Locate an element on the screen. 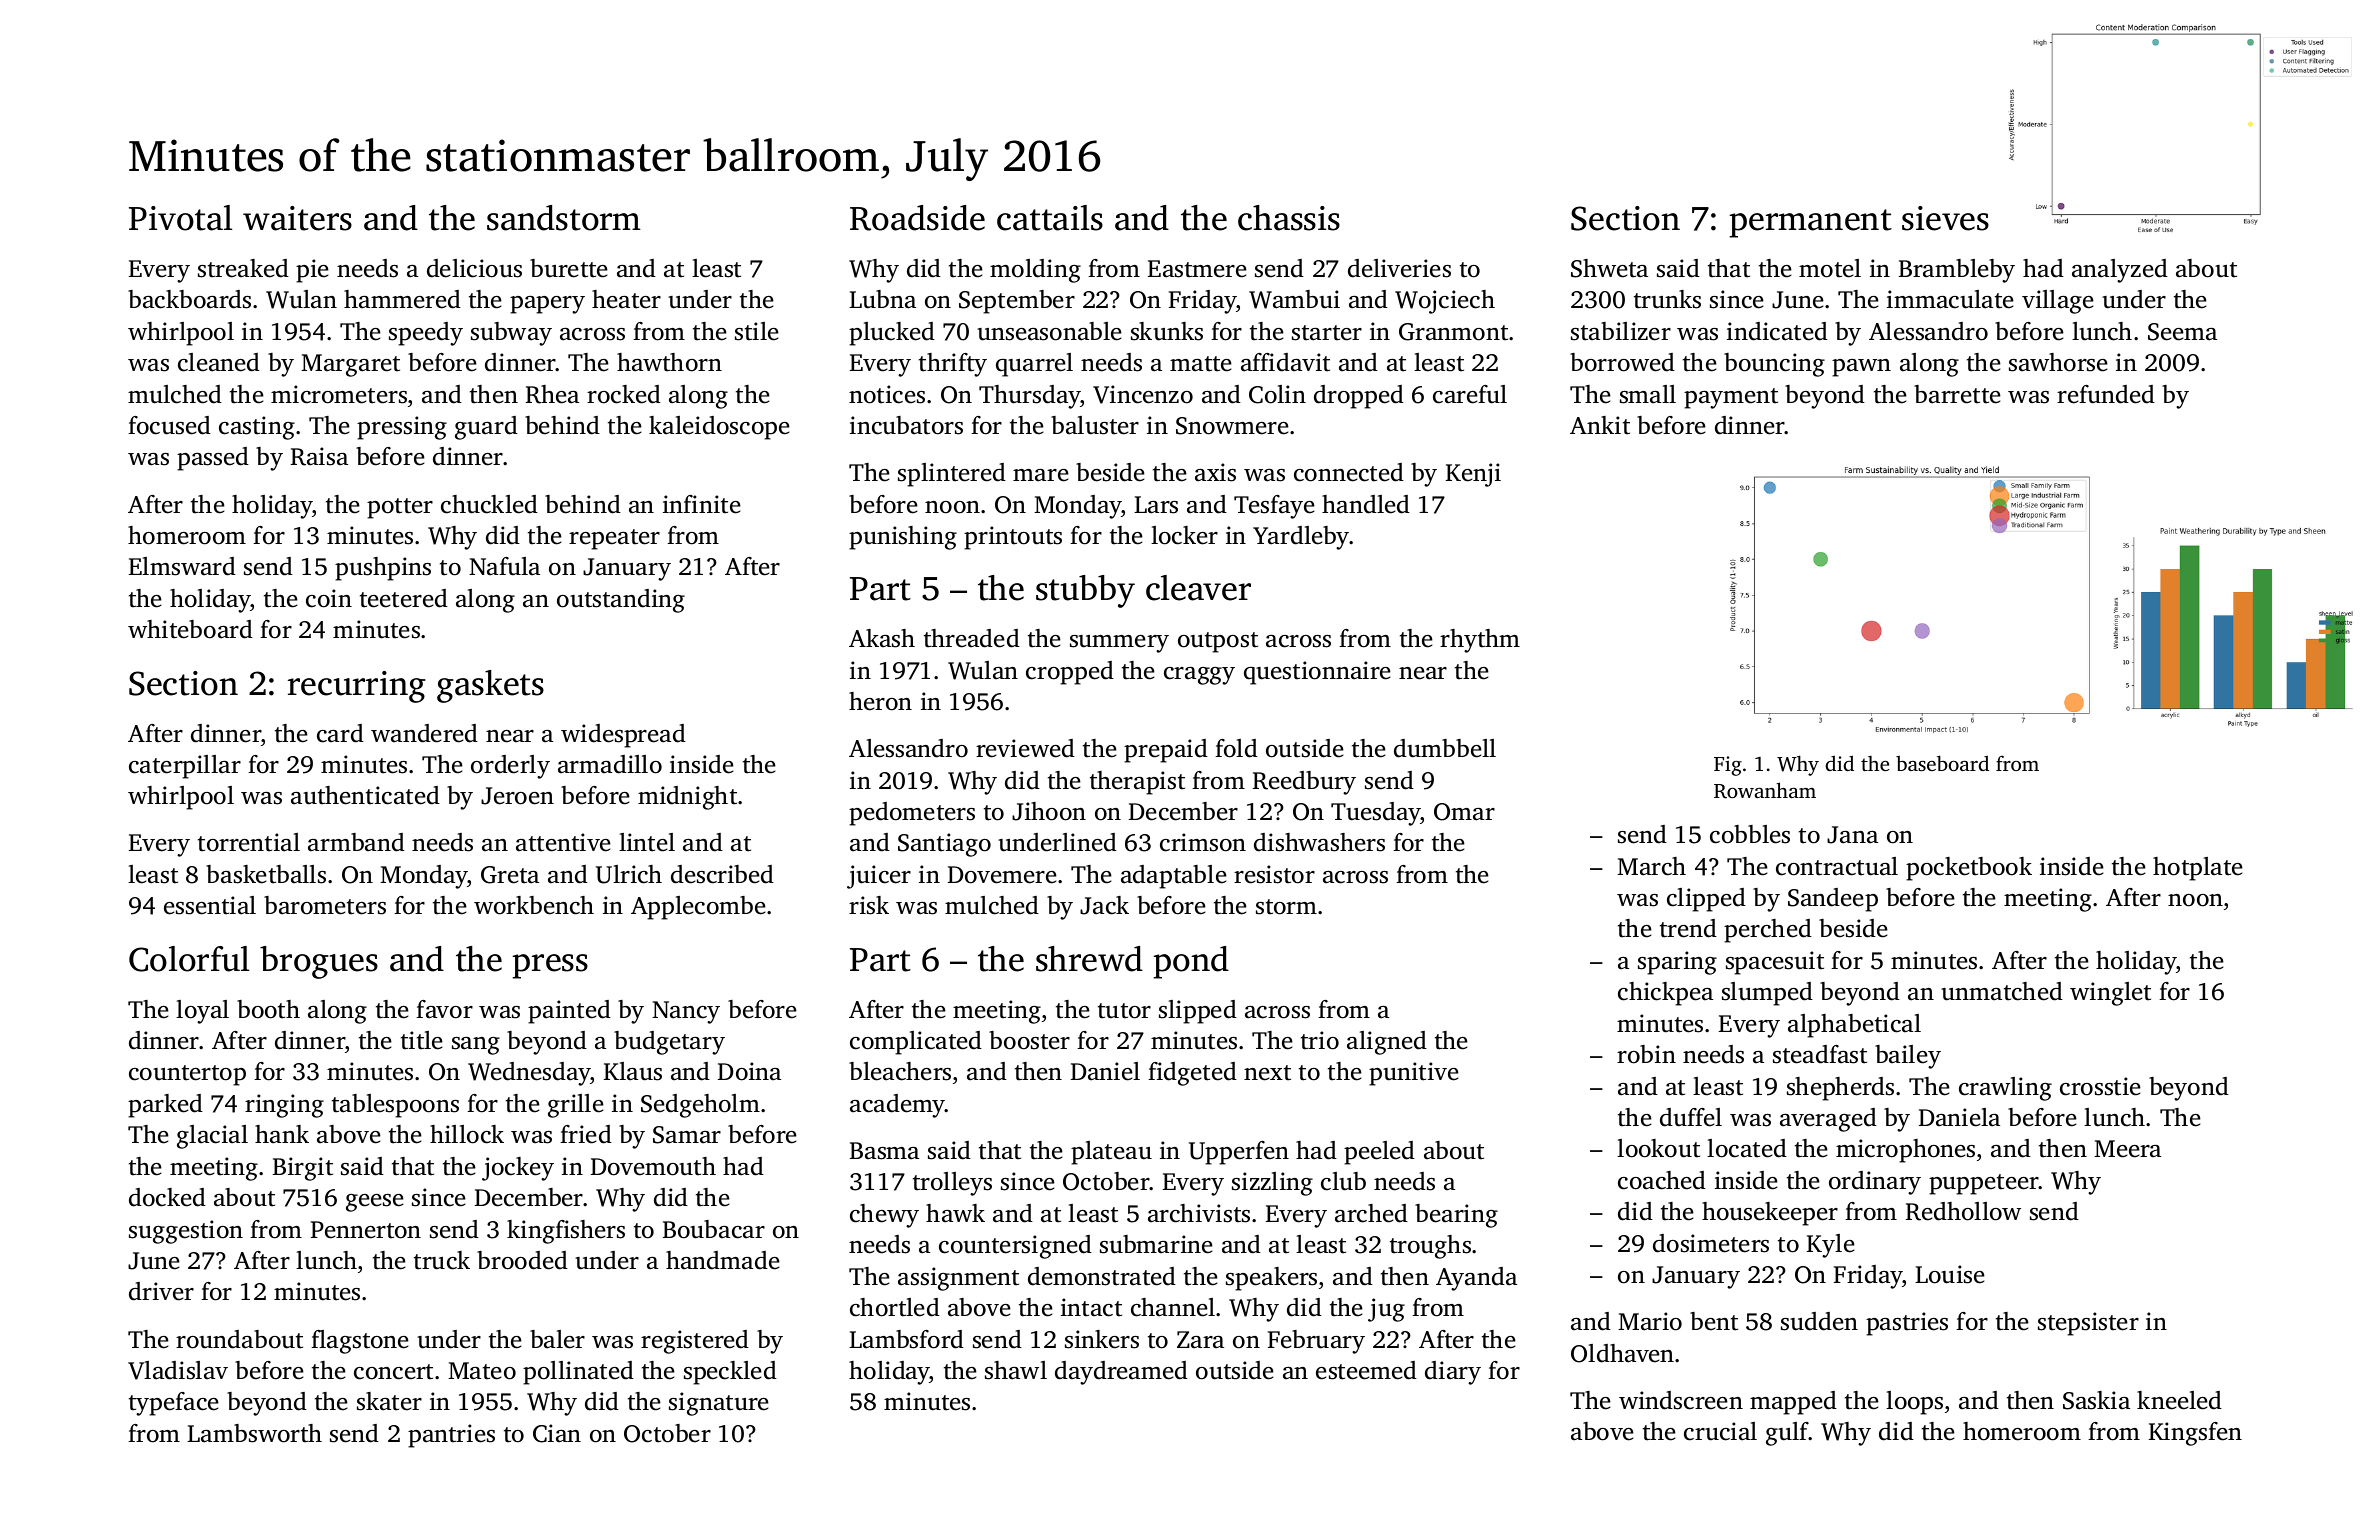 The height and width of the screenshot is (1537, 2375). brooded is located at coordinates (522, 1260).
